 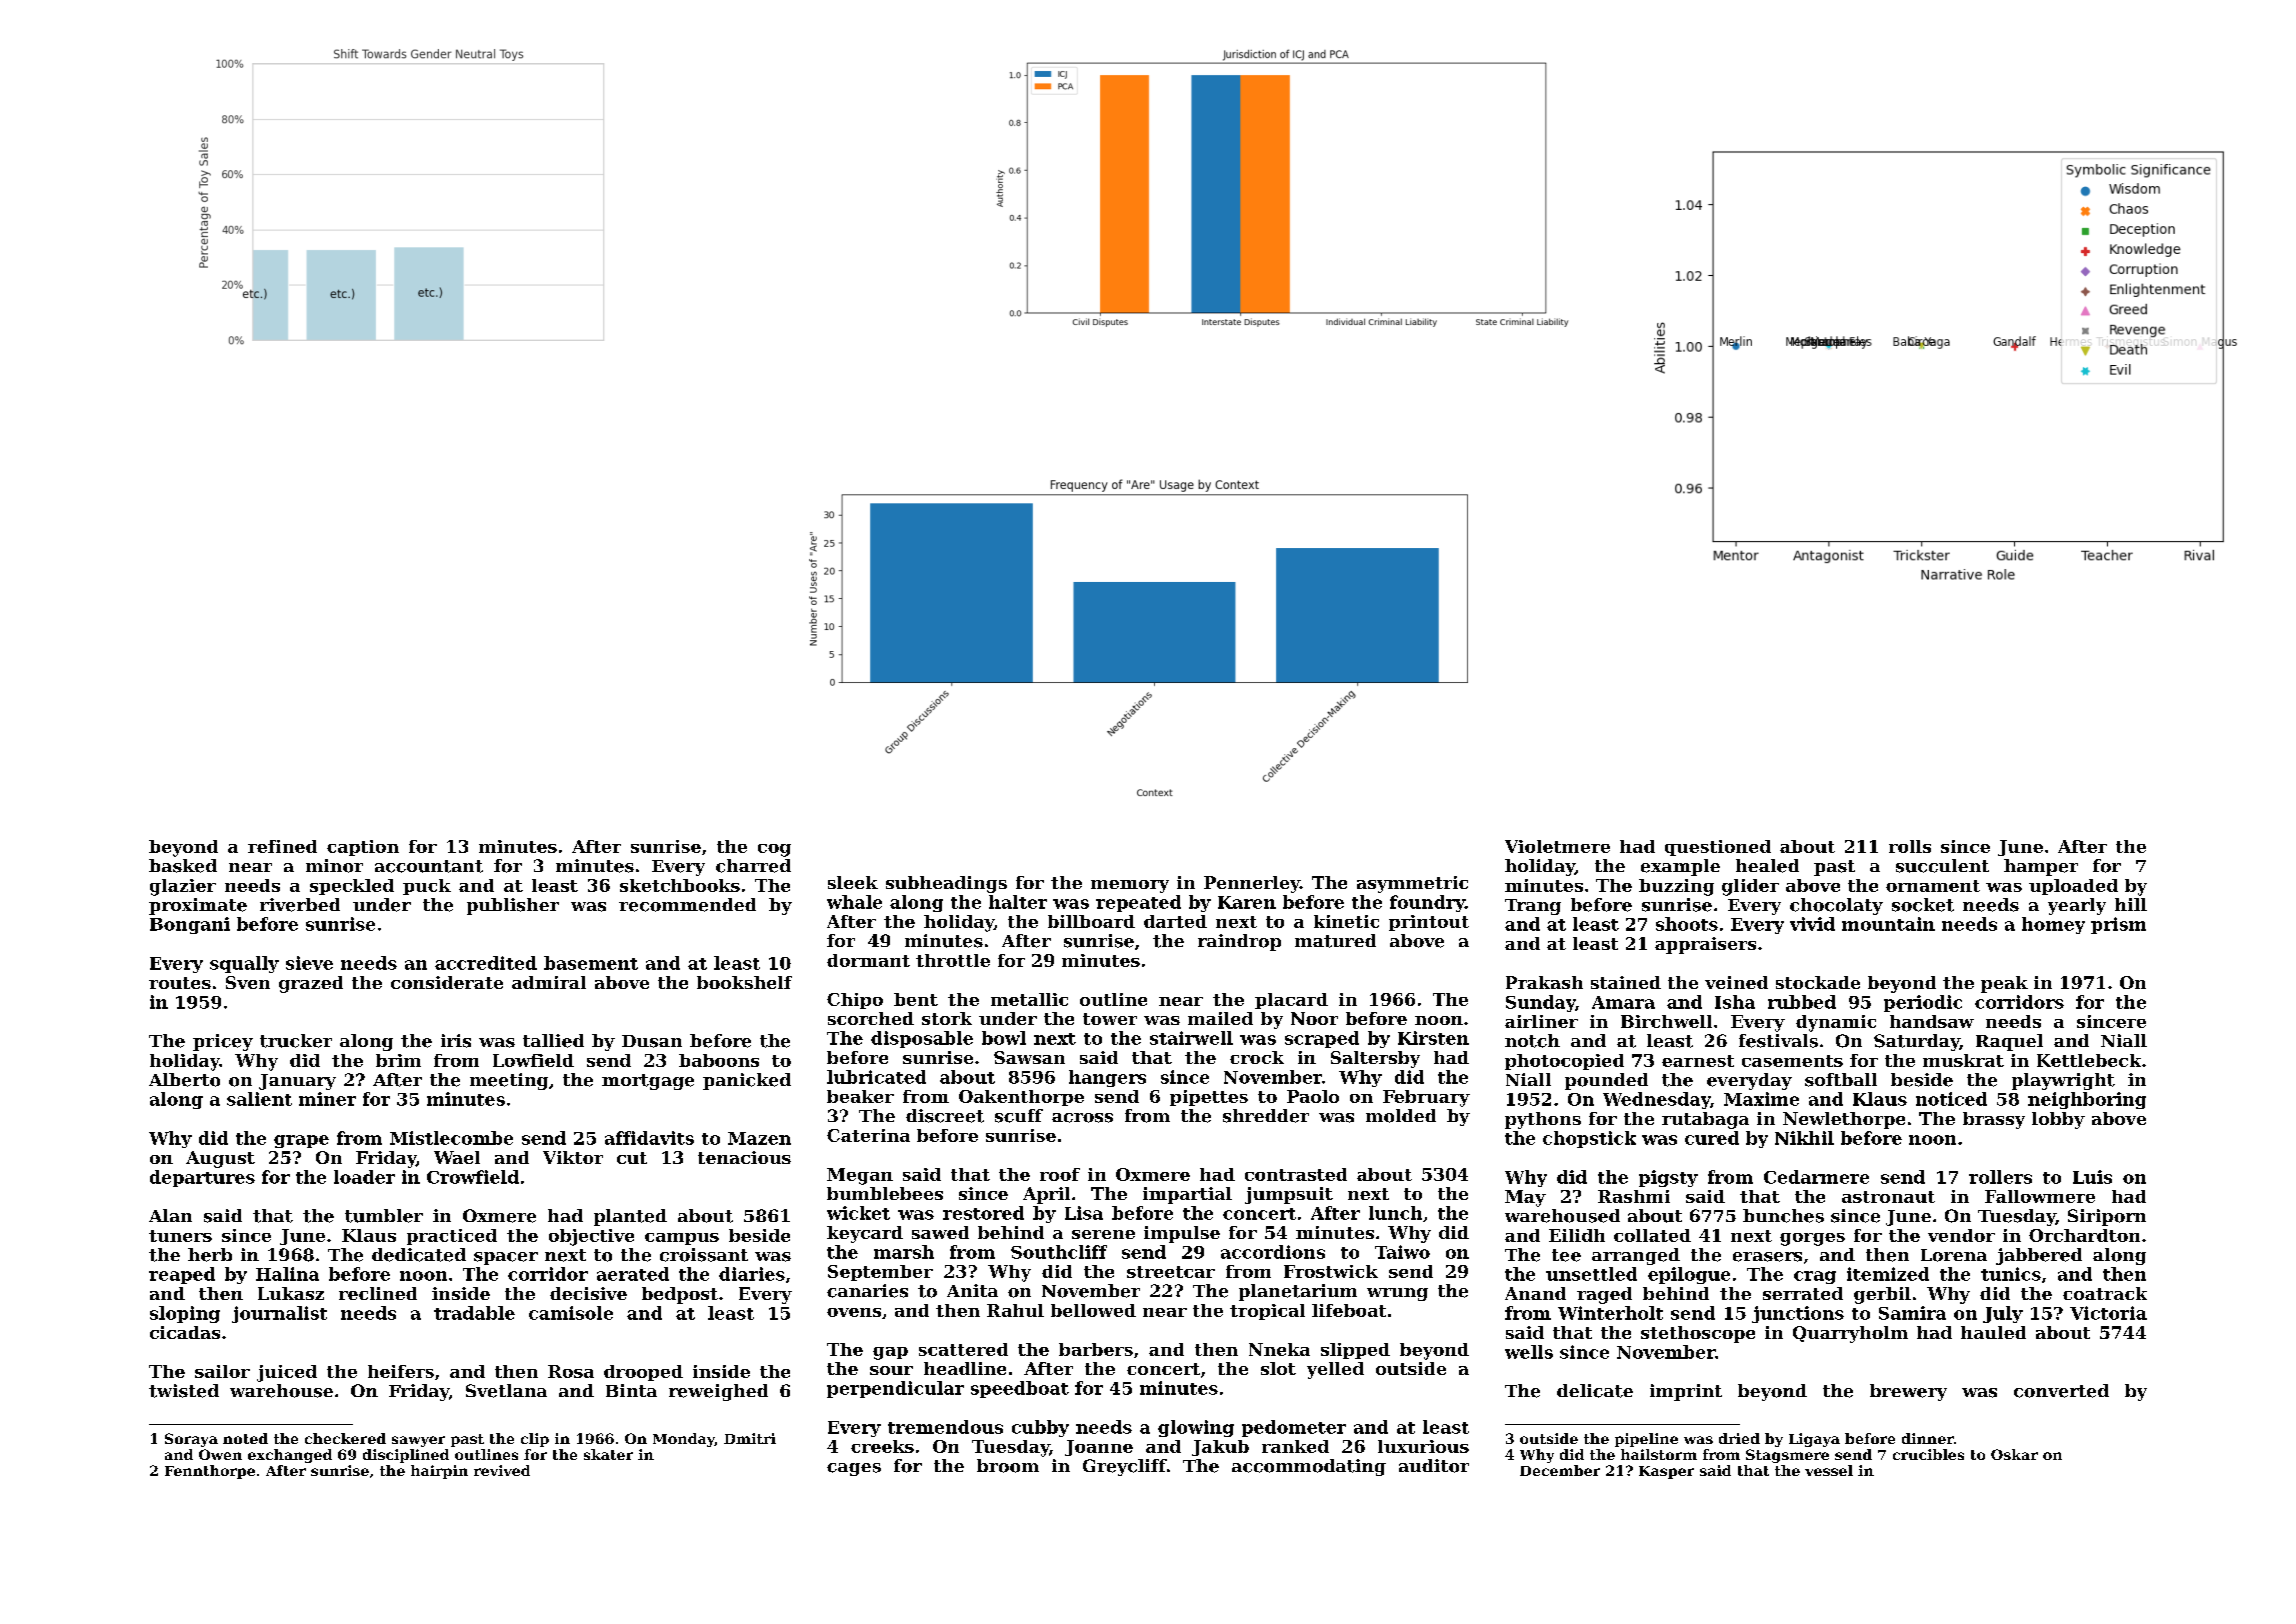 What do you see at coordinates (1125, 1467) in the image?
I see `Greycliff` at bounding box center [1125, 1467].
